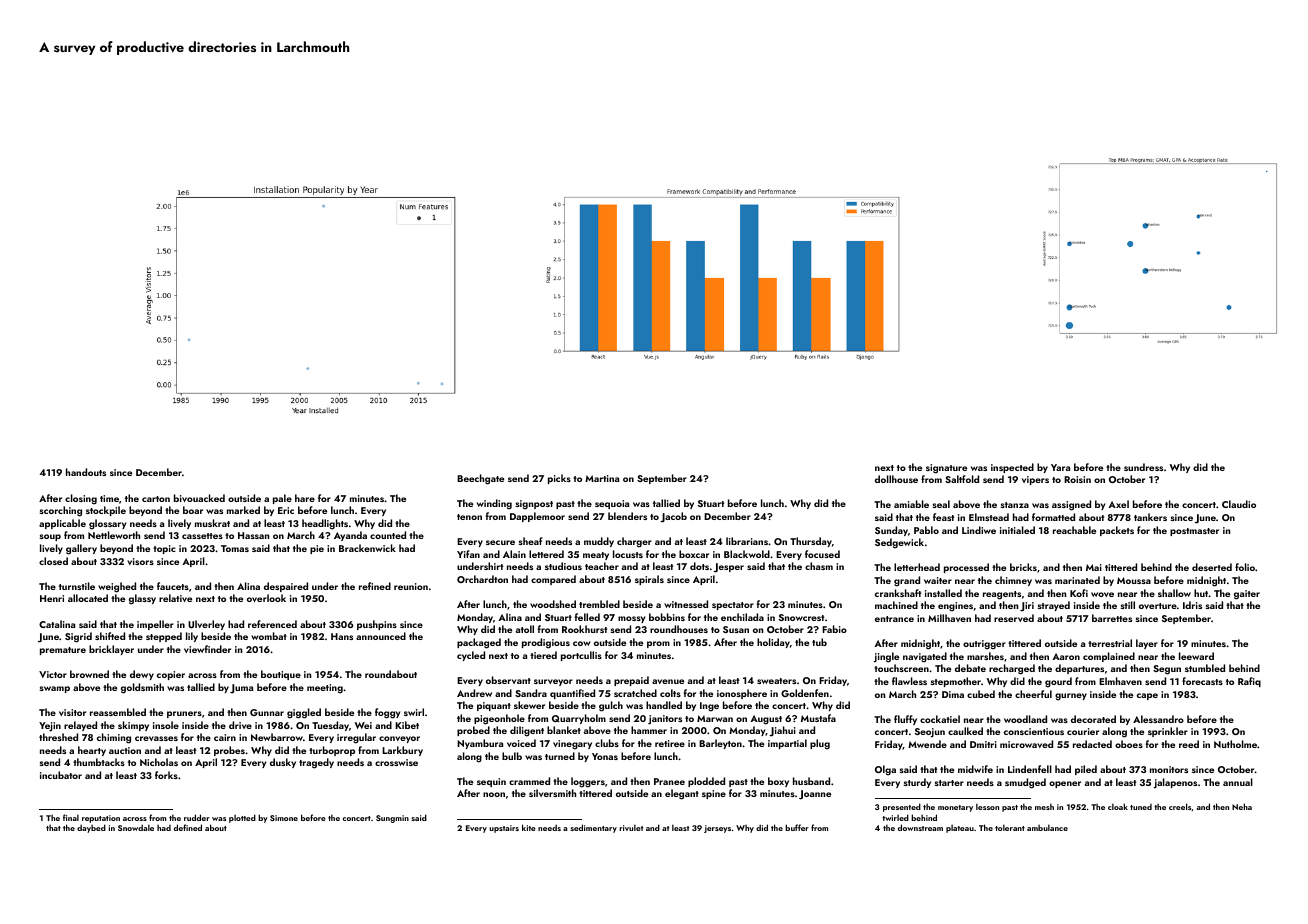  I want to click on avenue, so click(668, 681).
